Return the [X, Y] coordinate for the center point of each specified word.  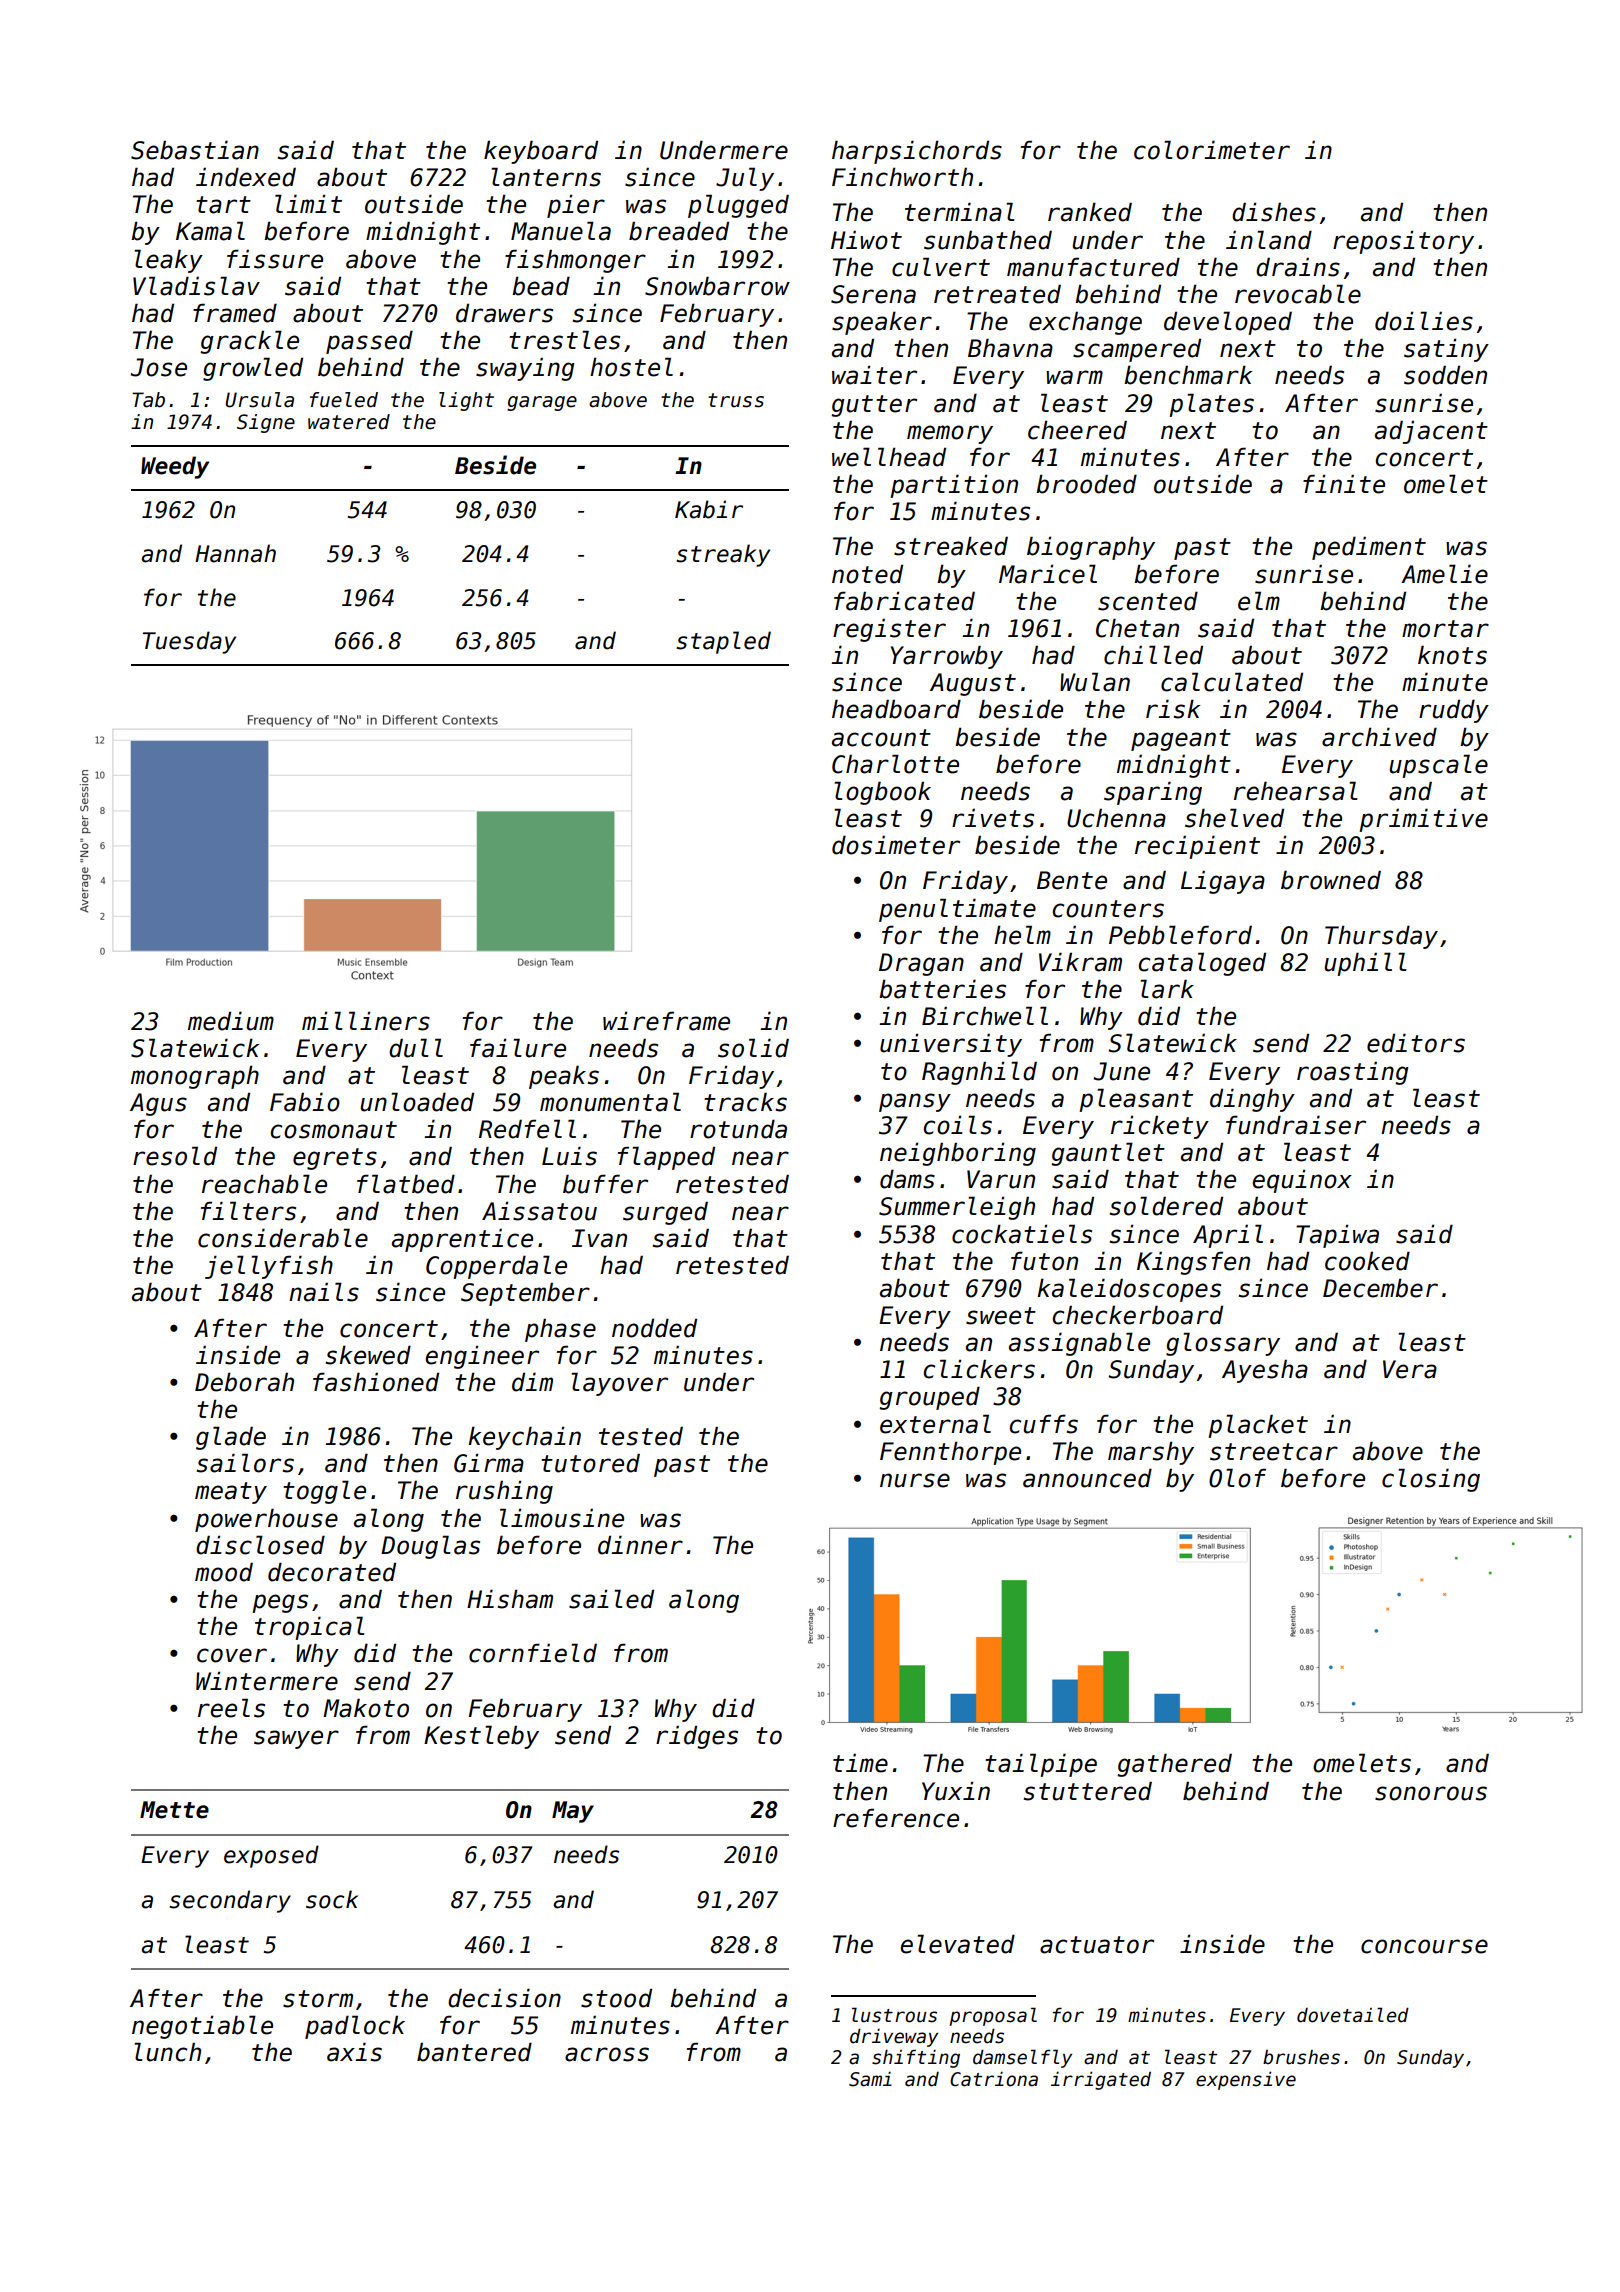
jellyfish [269, 1267]
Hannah [235, 553]
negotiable [202, 2027]
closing [1431, 1480]
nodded [654, 1328]
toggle [324, 1492]
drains [1298, 267]
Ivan [599, 1238]
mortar [1445, 629]
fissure [275, 259]
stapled [723, 642]
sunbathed [988, 240]
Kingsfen [1193, 1263]
